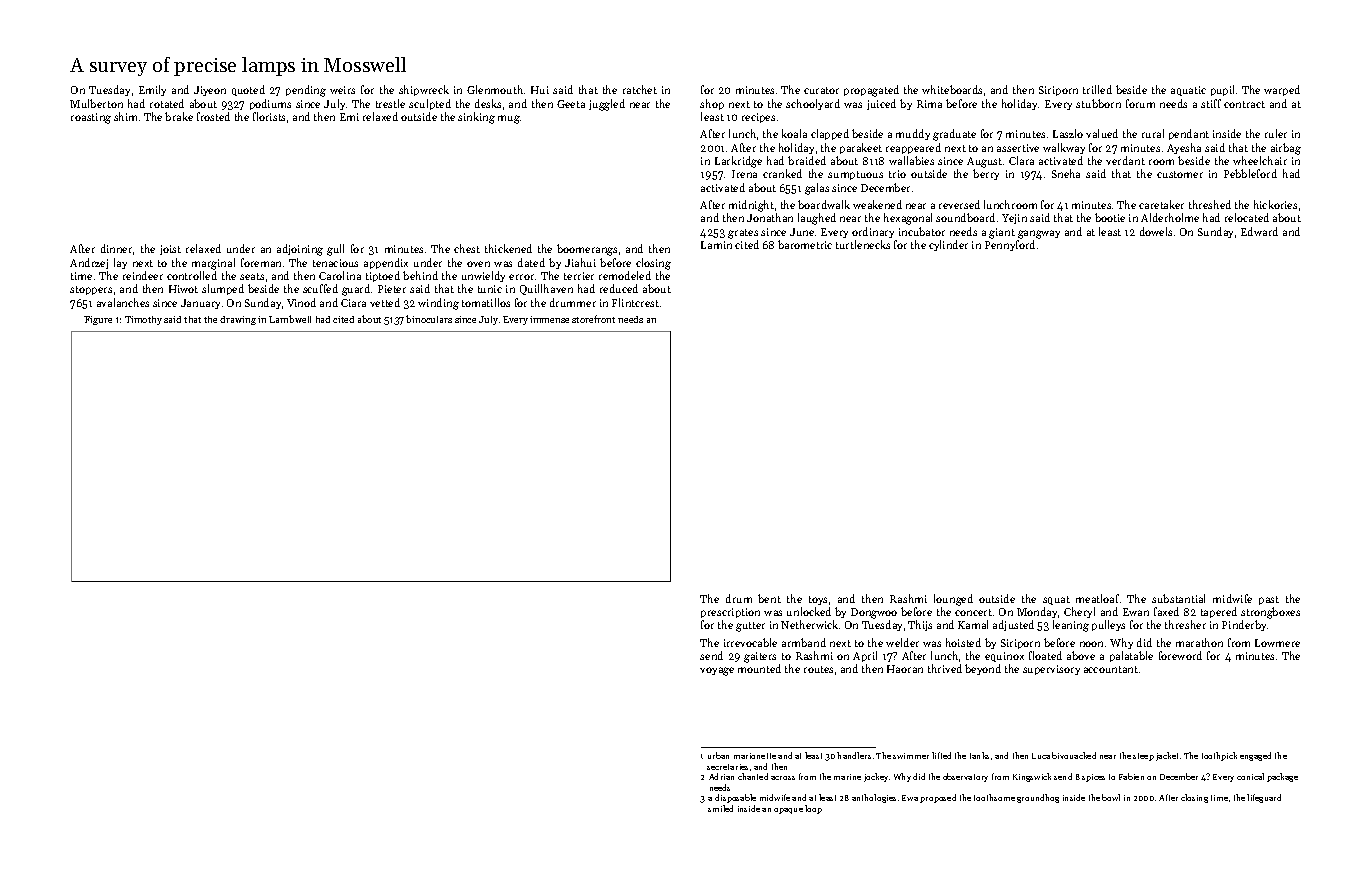  What do you see at coordinates (717, 671) in the page?
I see `voyage` at bounding box center [717, 671].
